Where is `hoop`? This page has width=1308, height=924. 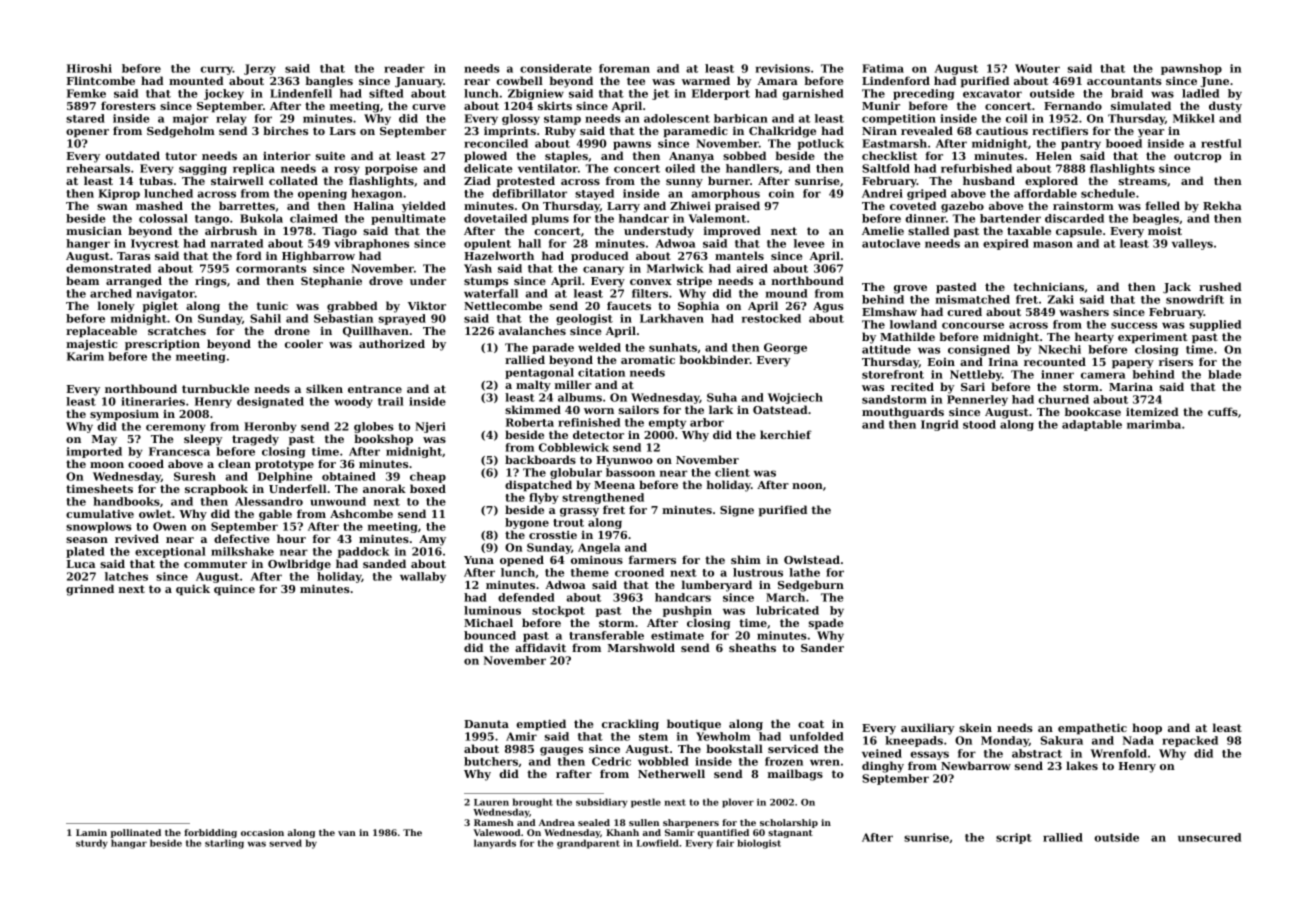
hoop is located at coordinates (1147, 729).
